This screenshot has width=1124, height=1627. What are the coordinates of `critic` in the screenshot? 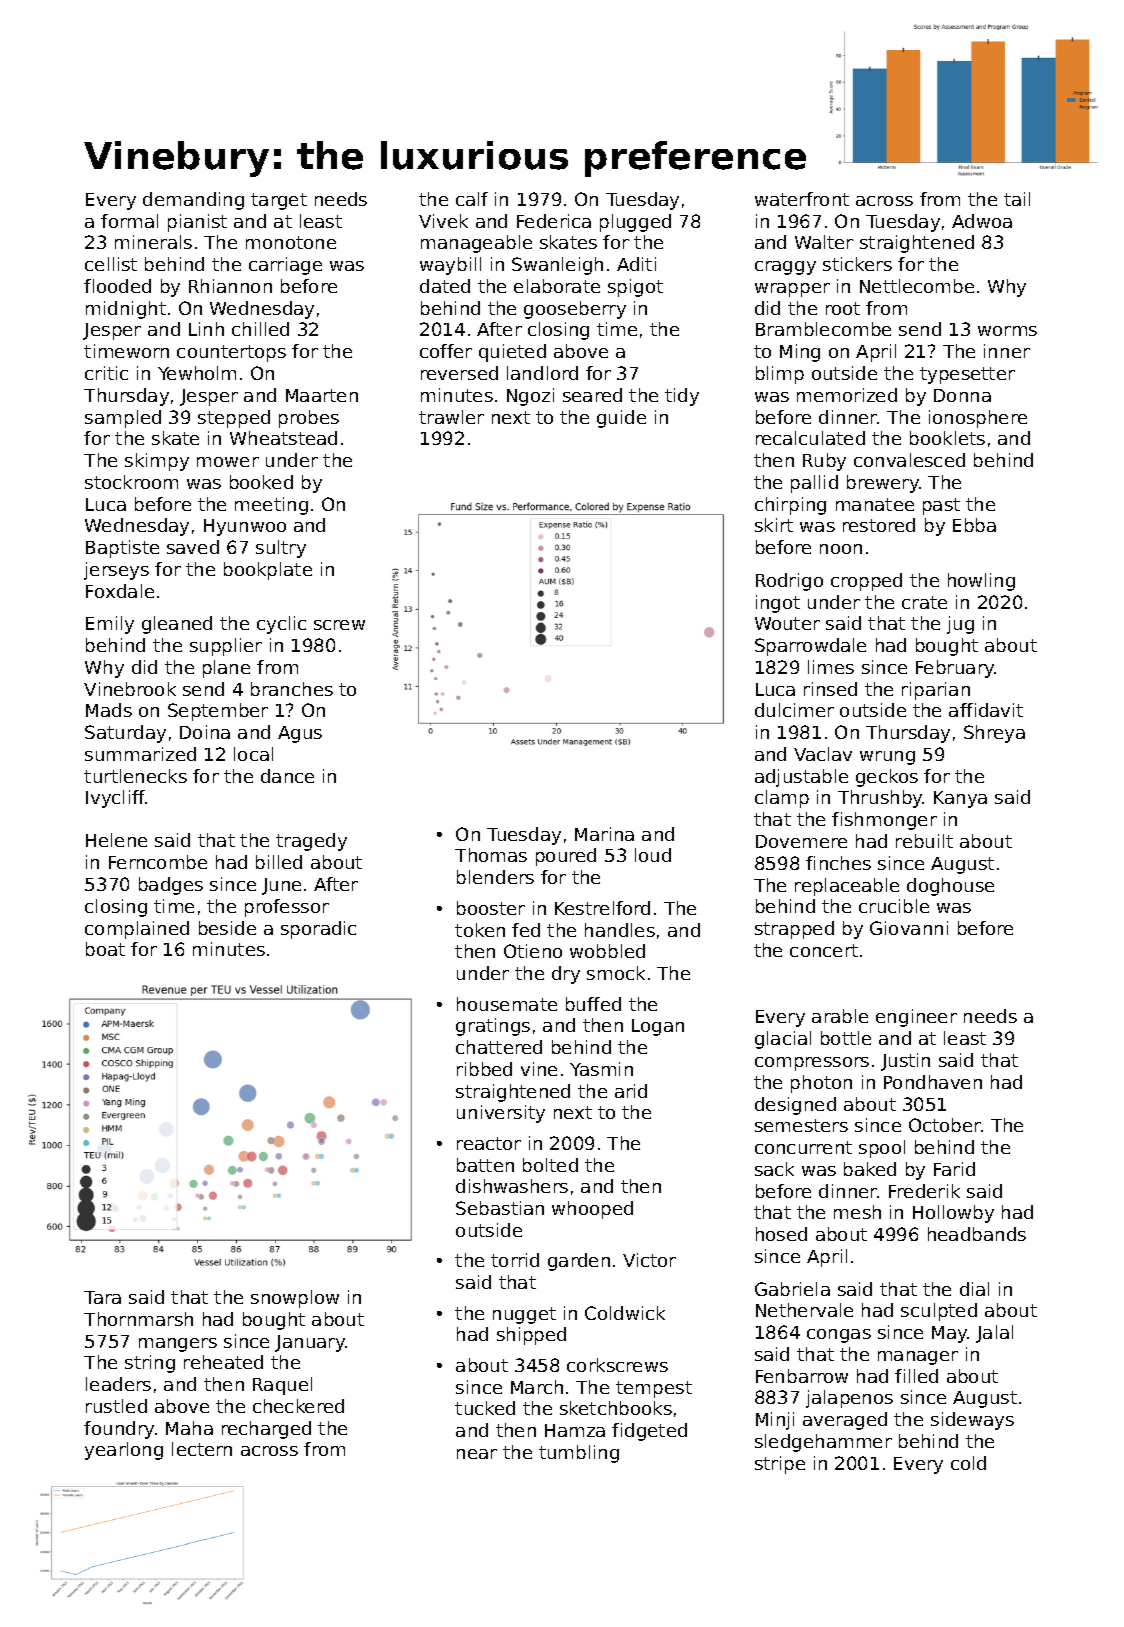 It's located at (106, 373).
